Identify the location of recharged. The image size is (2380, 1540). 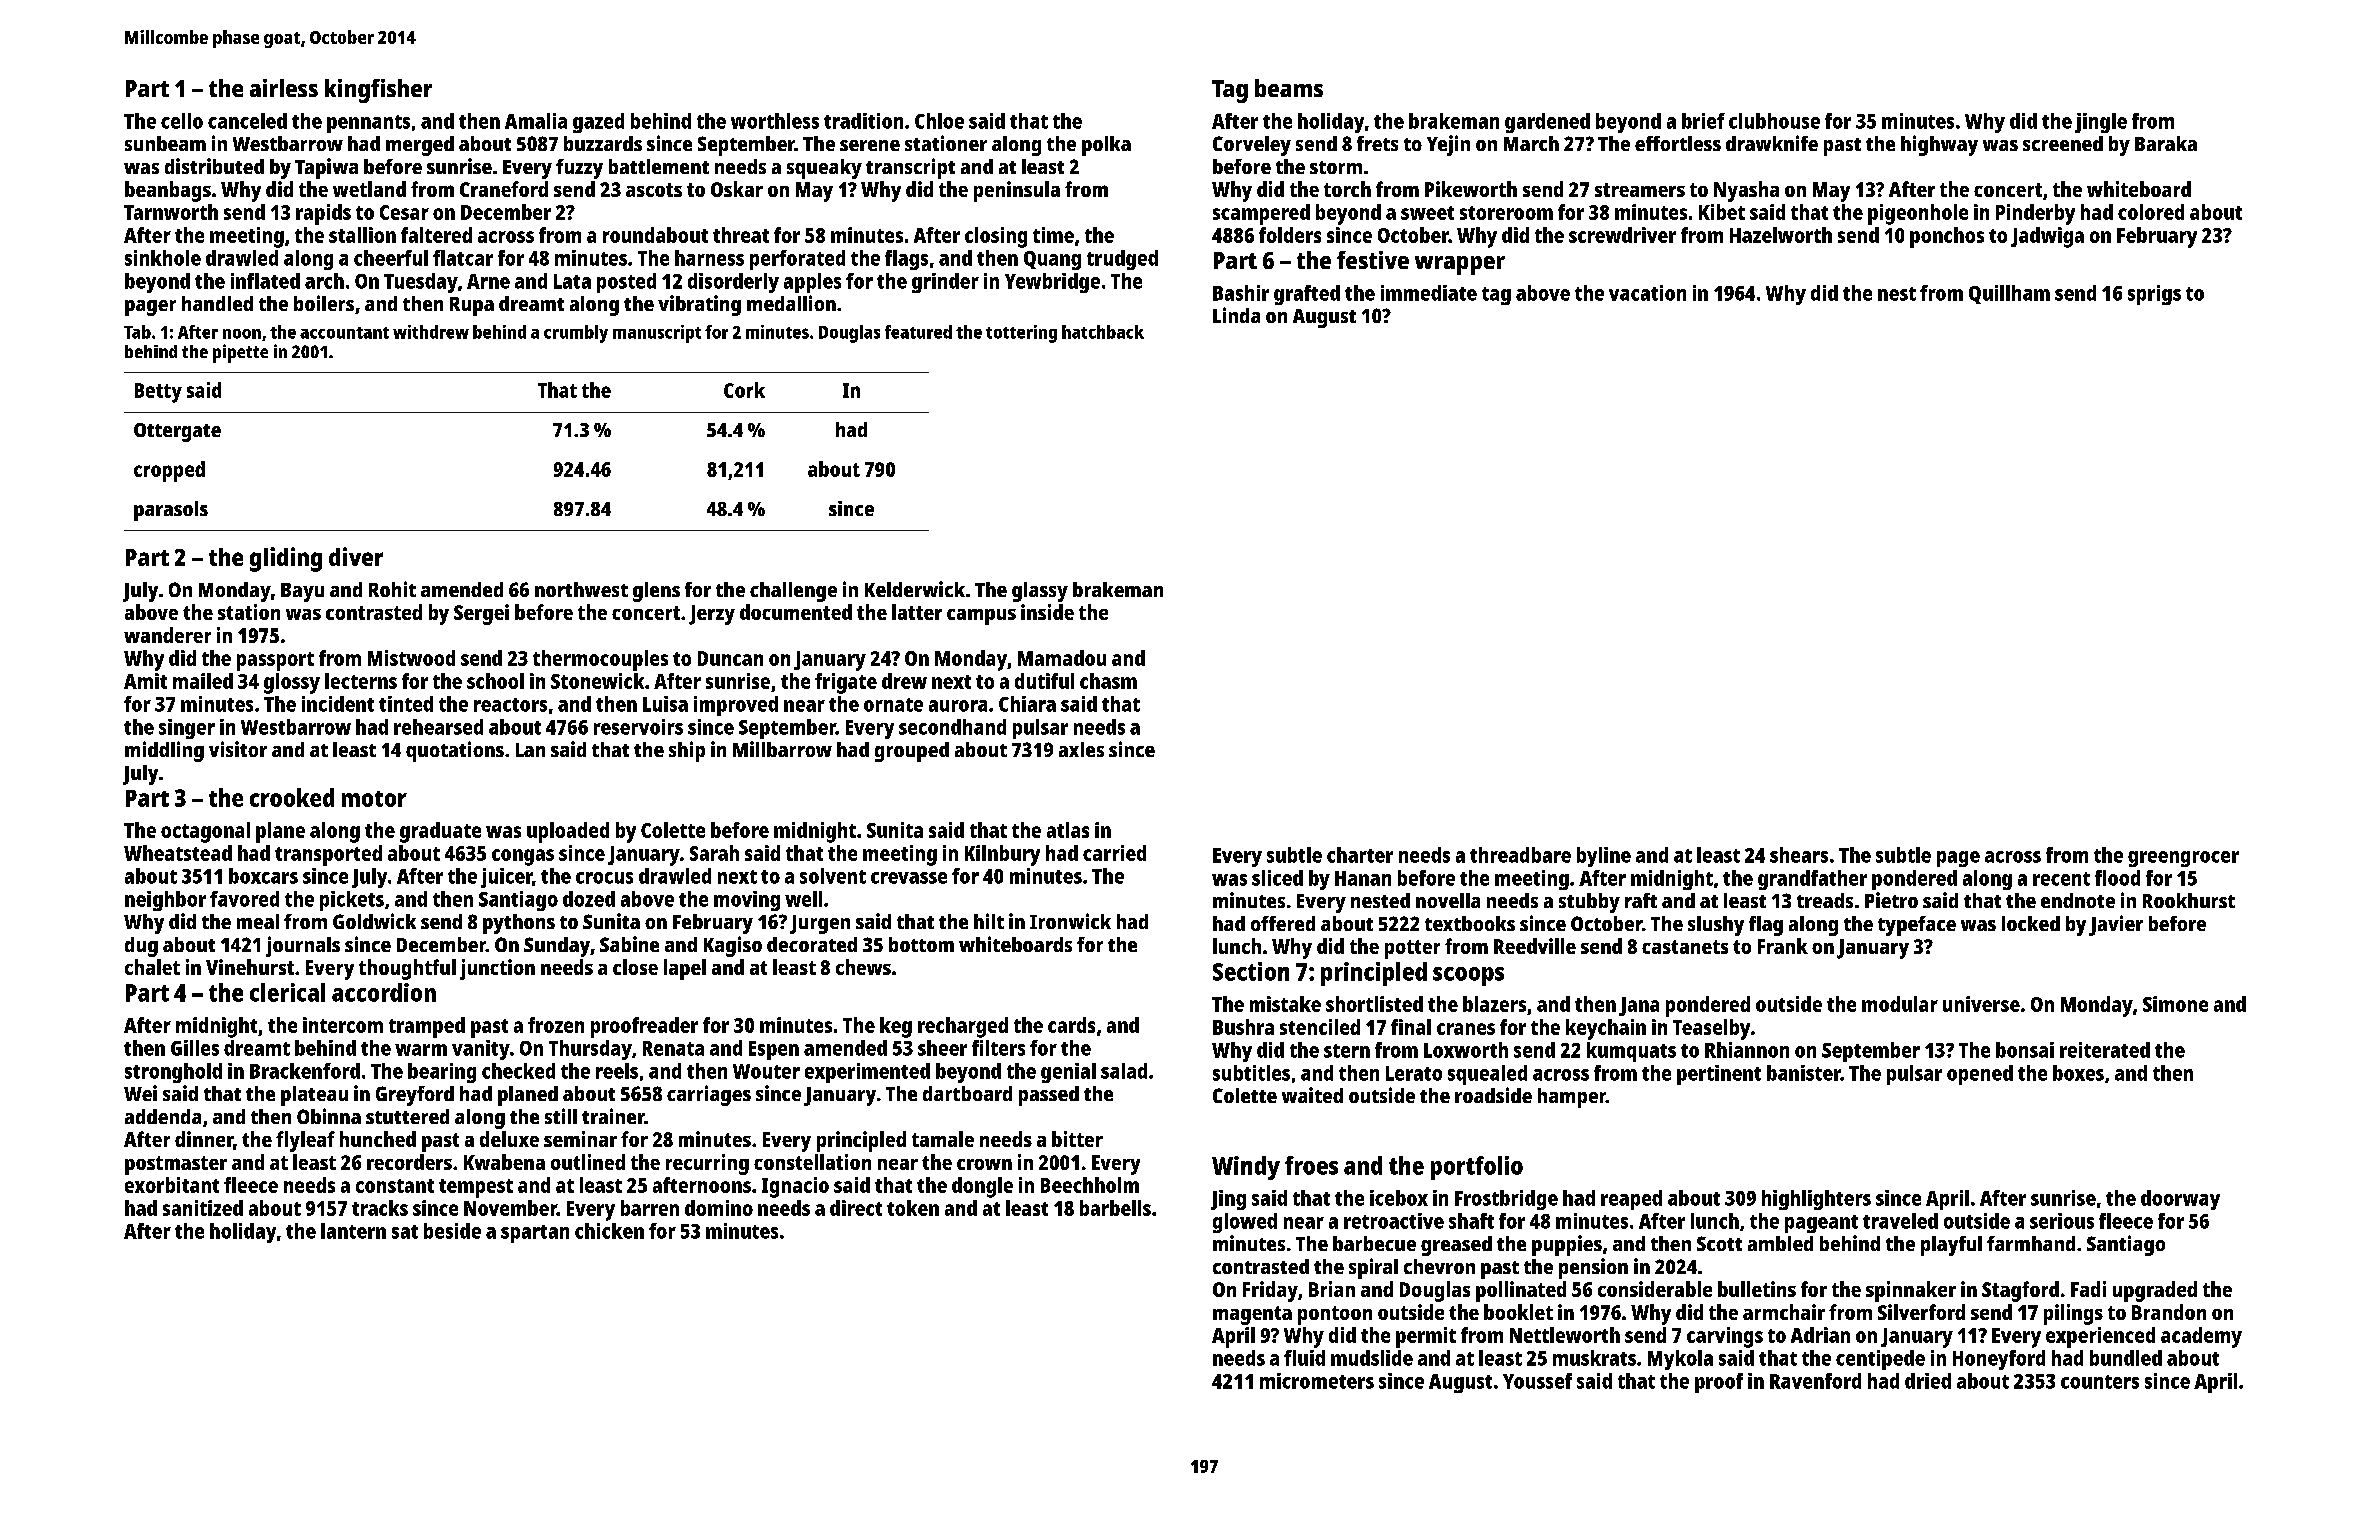
(963, 1027).
